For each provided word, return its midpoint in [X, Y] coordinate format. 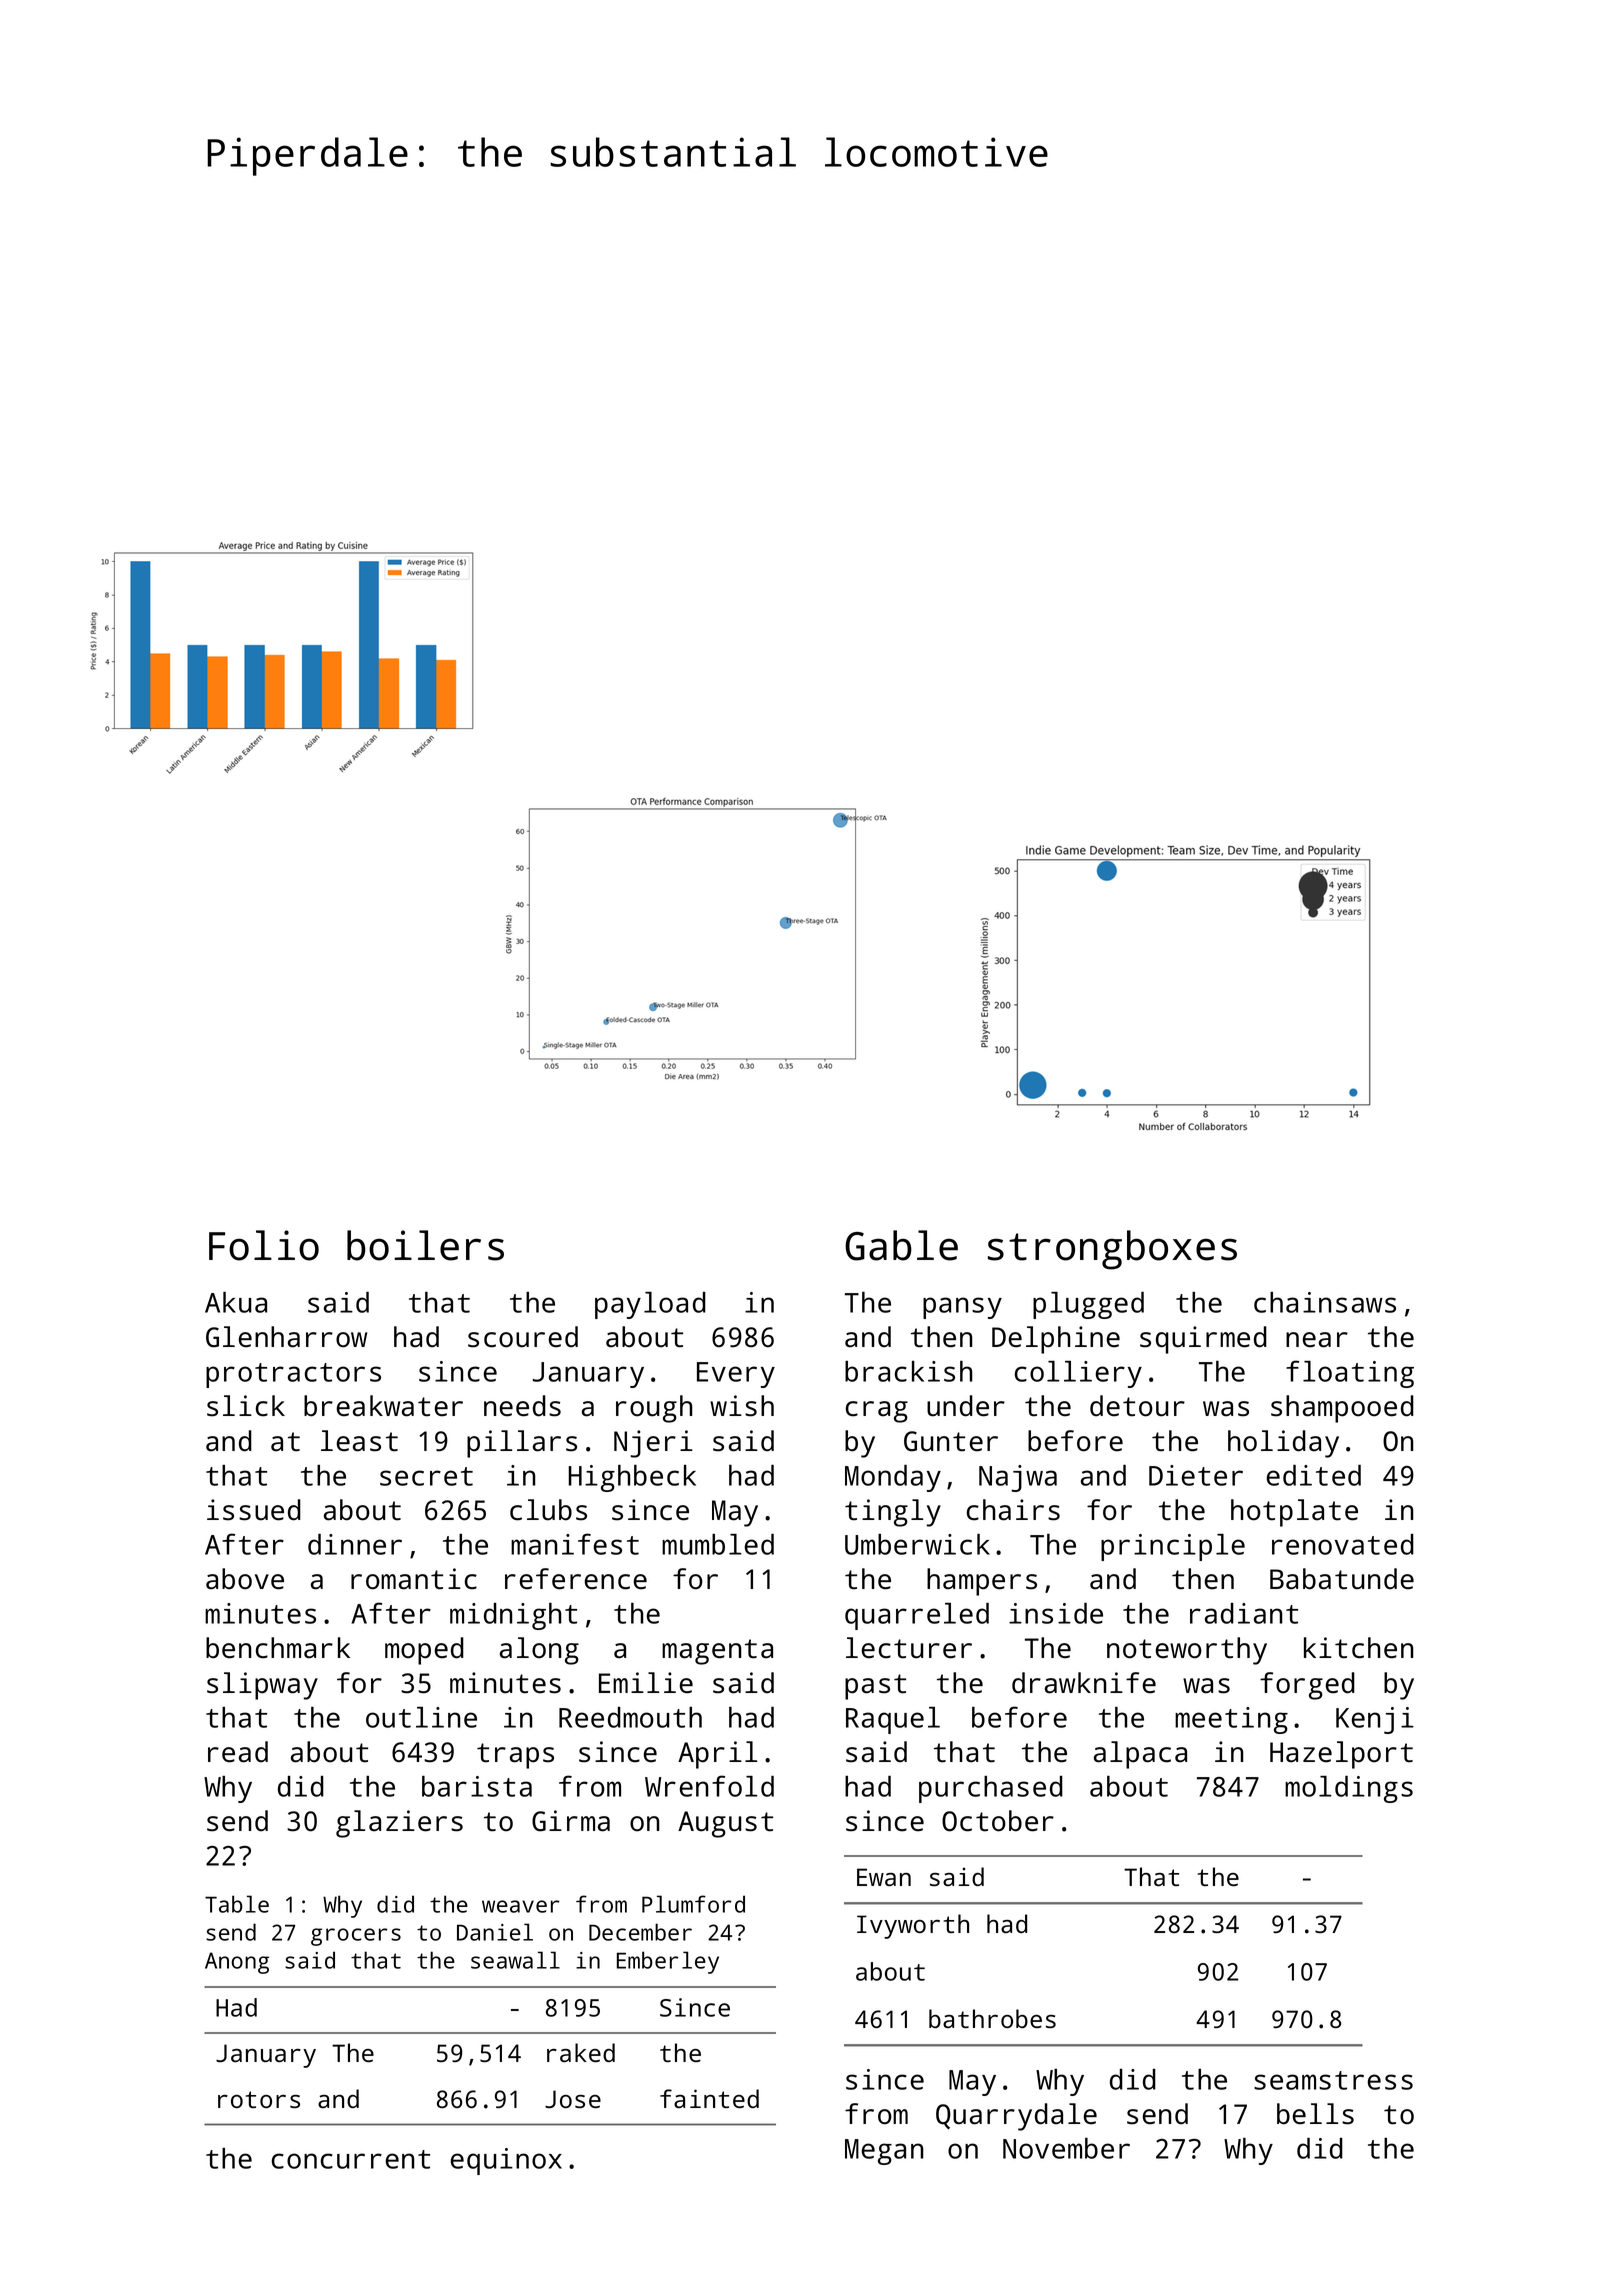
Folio [264, 1245]
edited [1314, 1475]
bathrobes [992, 2018]
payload [650, 1305]
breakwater [383, 1406]
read [238, 1752]
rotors [259, 2099]
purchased [991, 1789]
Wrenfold [709, 1786]
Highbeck [632, 1478]
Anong [237, 1963]
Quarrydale [1016, 2117]
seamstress [1333, 2080]
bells [1315, 2114]
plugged [1088, 1305]
